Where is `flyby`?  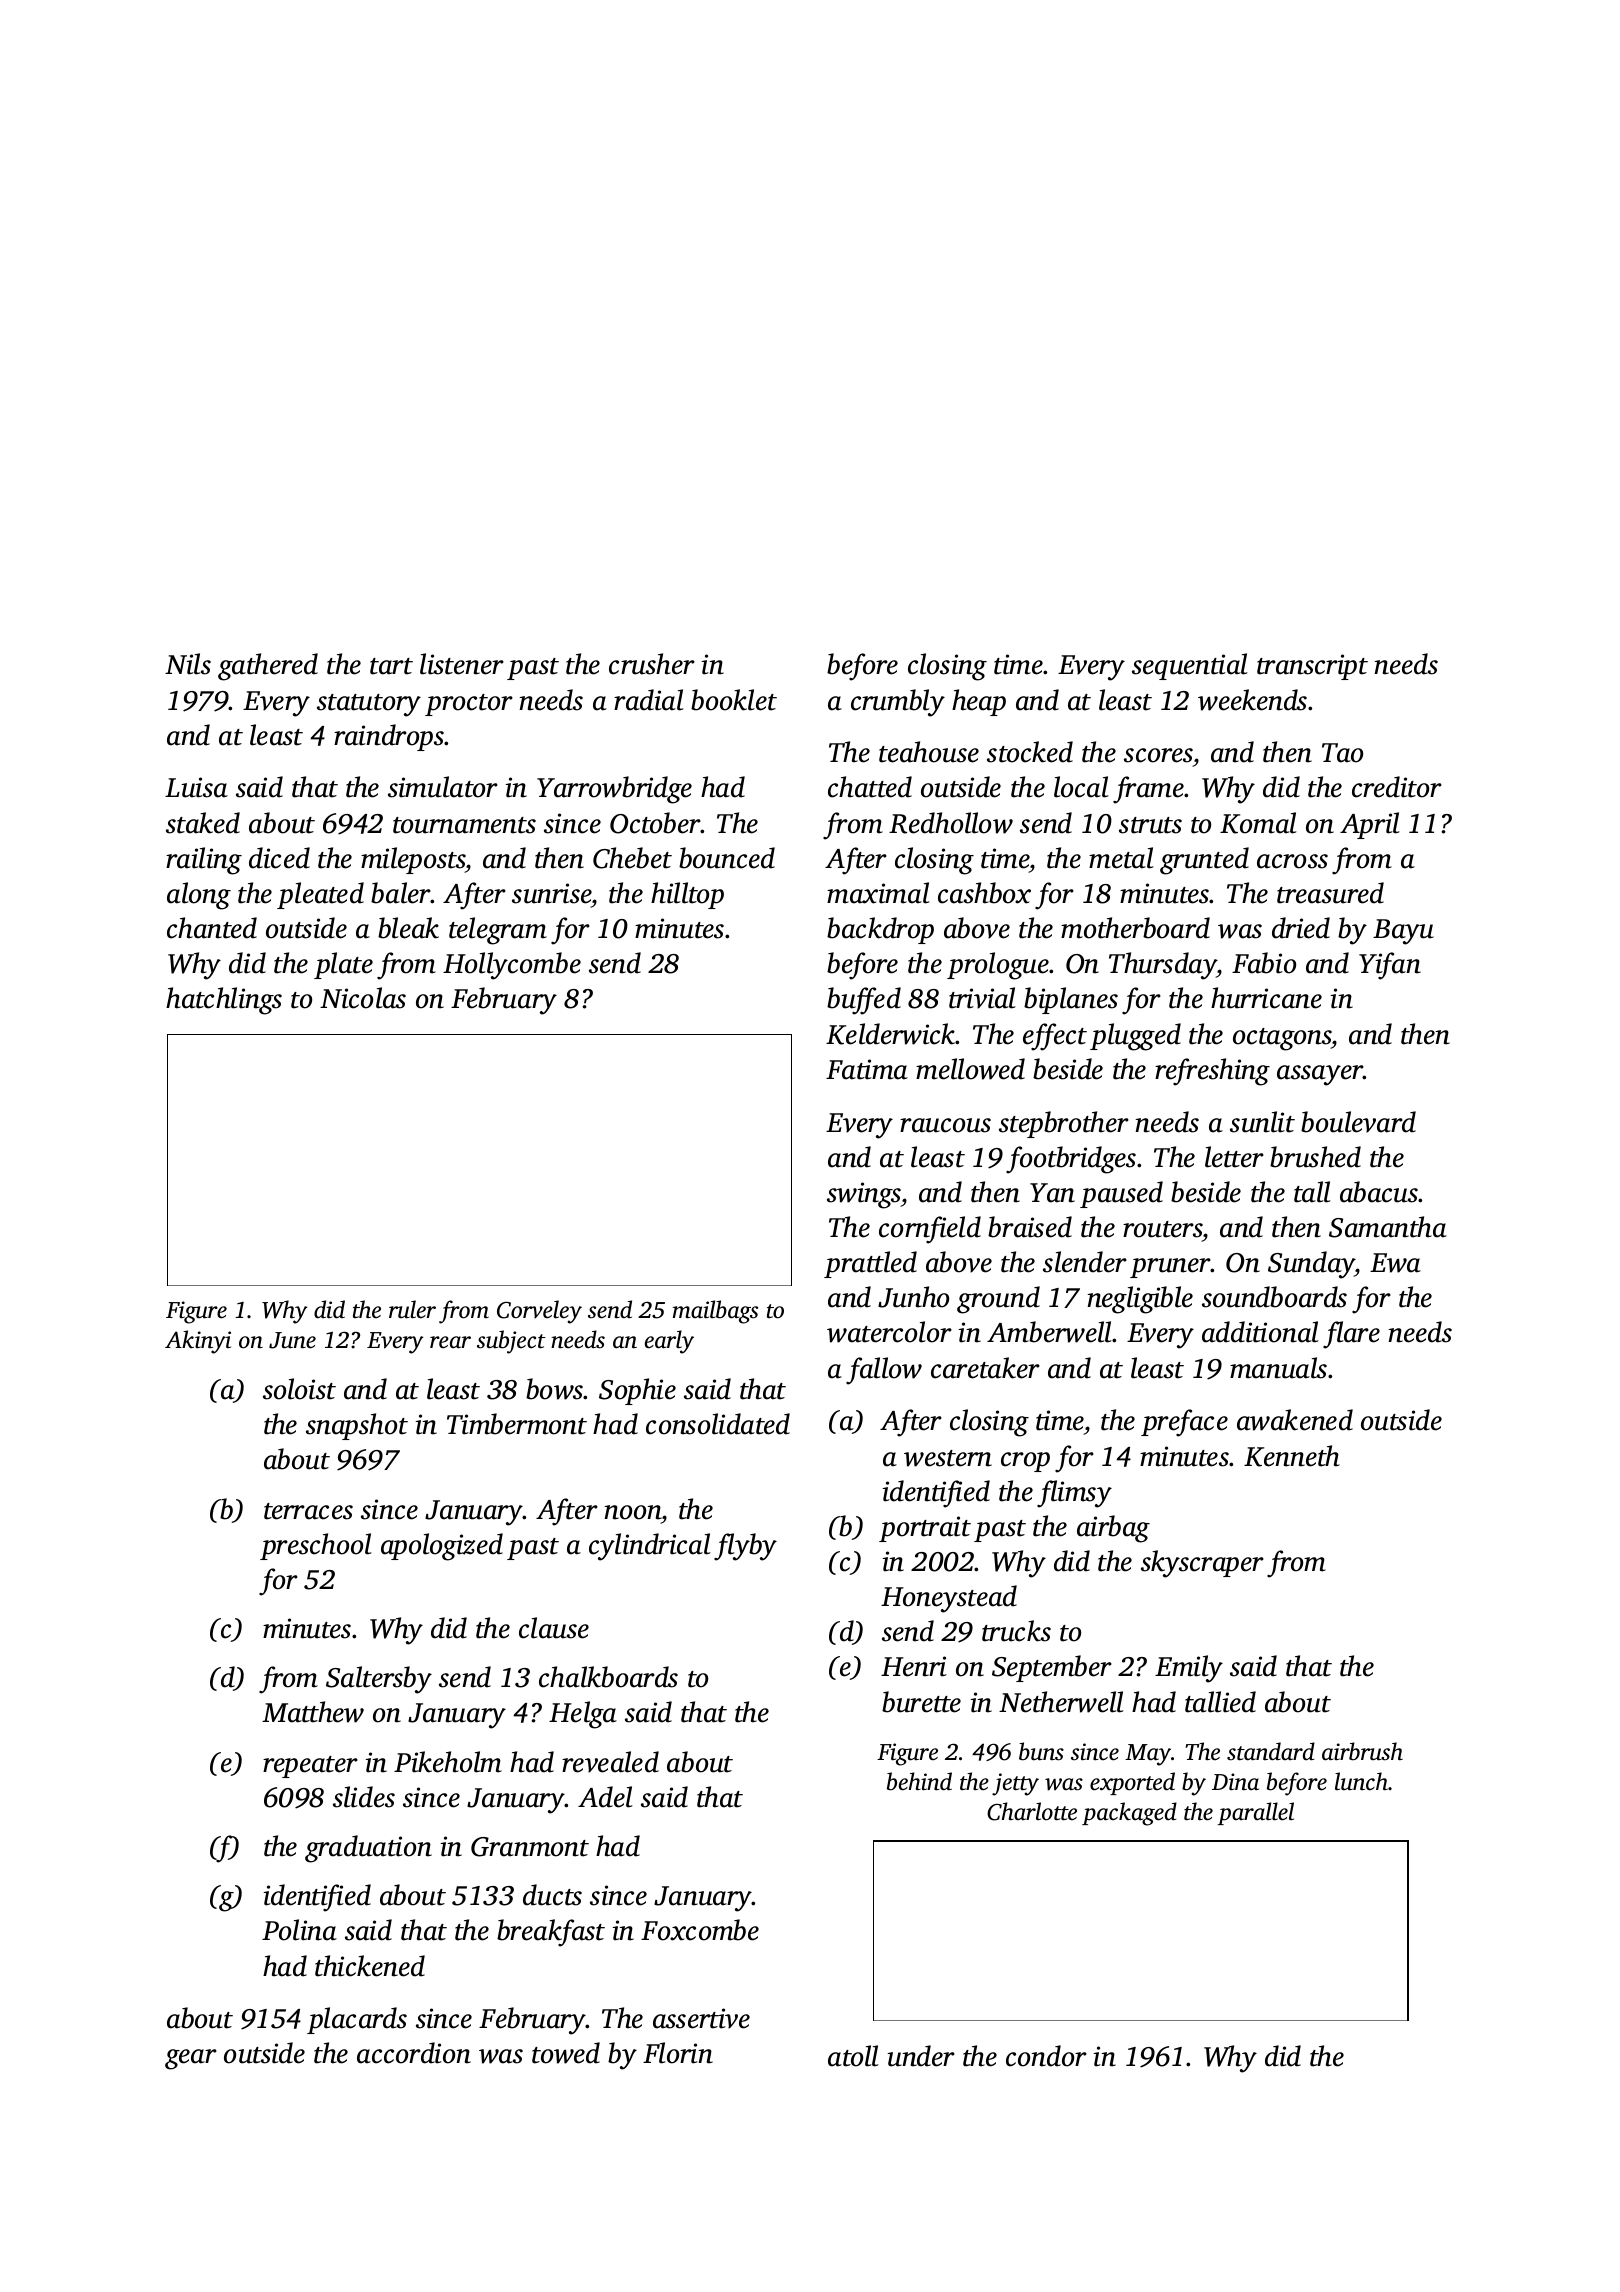
flyby is located at coordinates (745, 1547).
